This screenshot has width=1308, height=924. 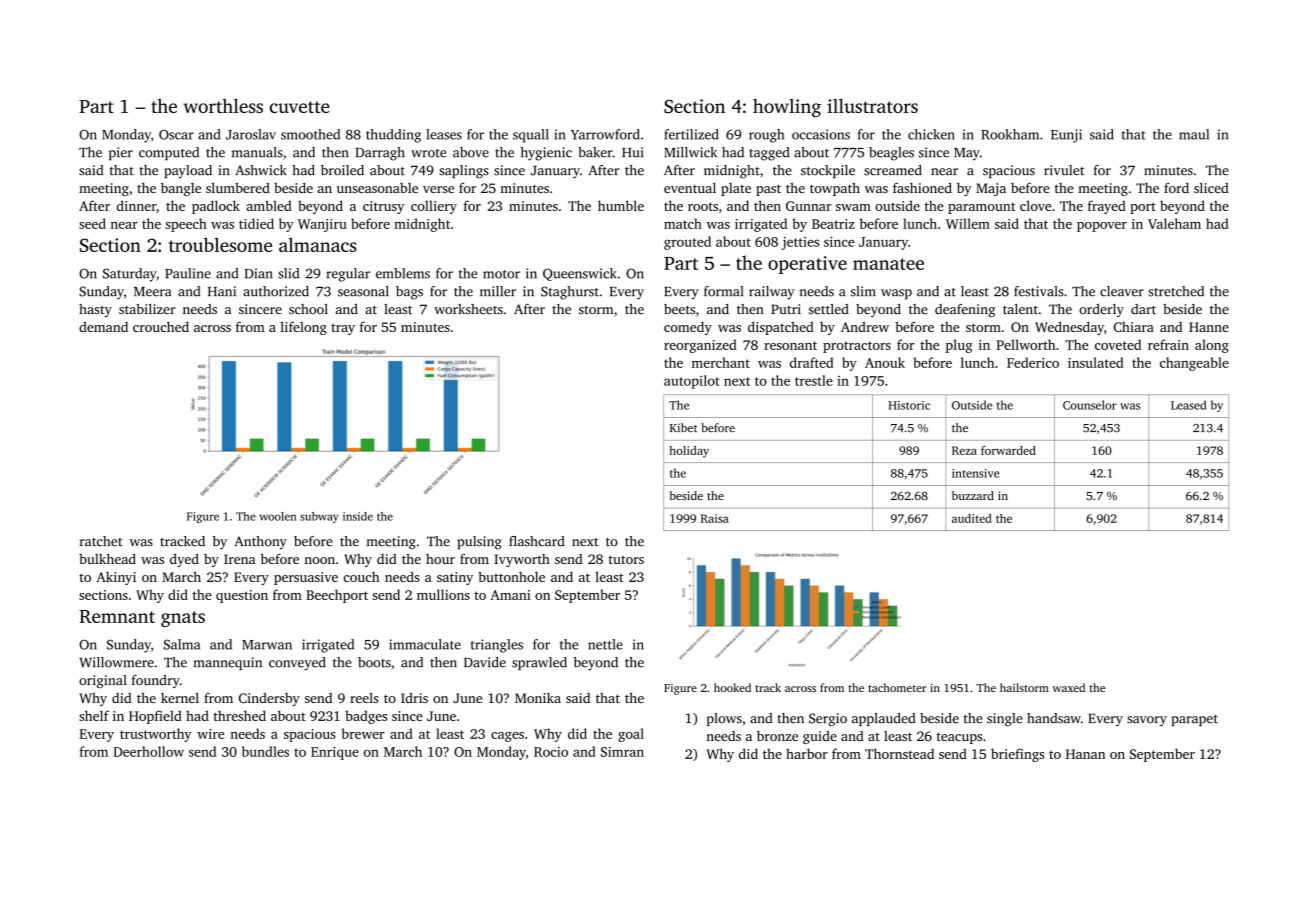 I want to click on tray, so click(x=343, y=329).
